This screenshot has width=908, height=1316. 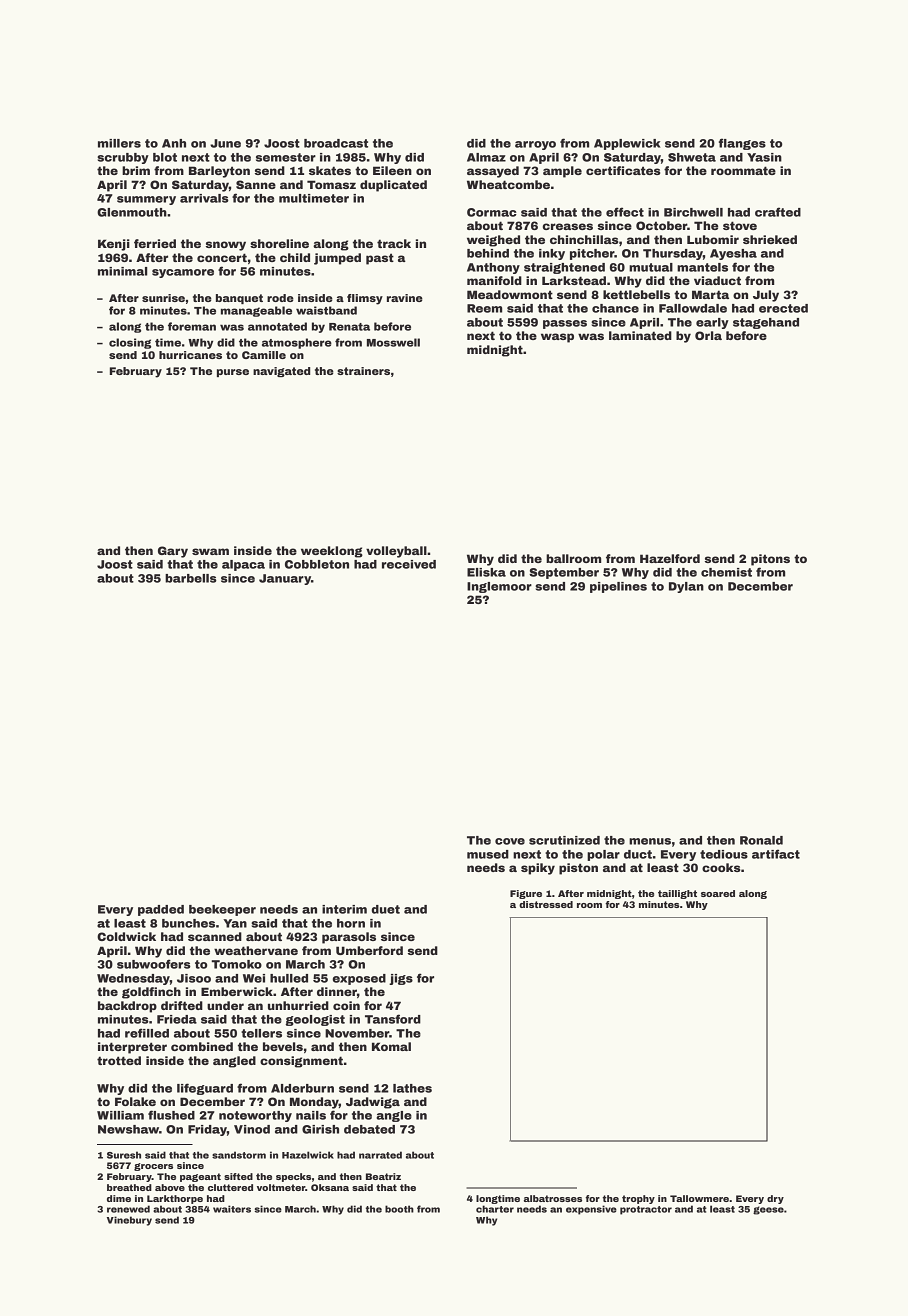 What do you see at coordinates (188, 923) in the screenshot?
I see `bunches` at bounding box center [188, 923].
